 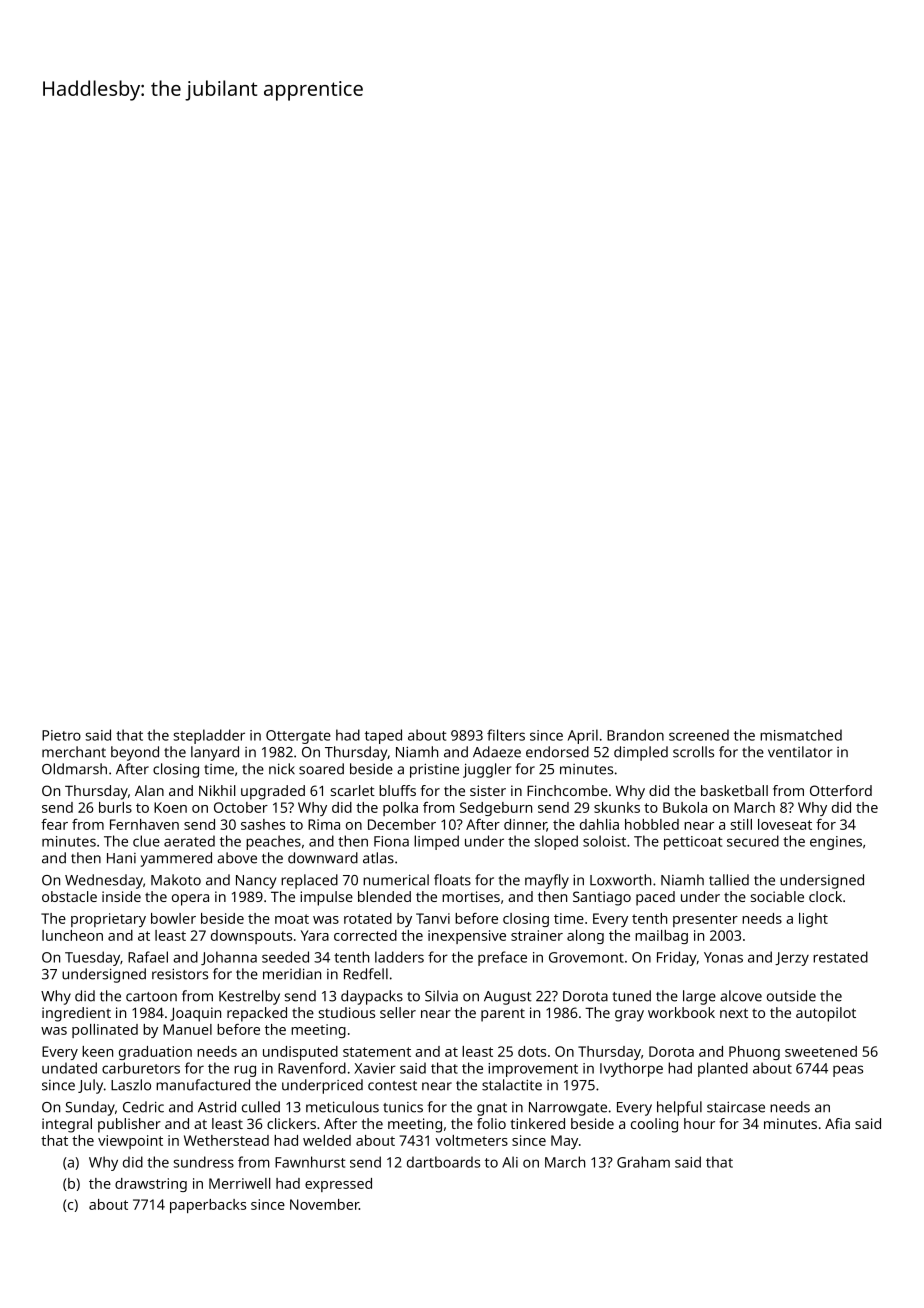 I want to click on Graham, so click(x=643, y=1162).
